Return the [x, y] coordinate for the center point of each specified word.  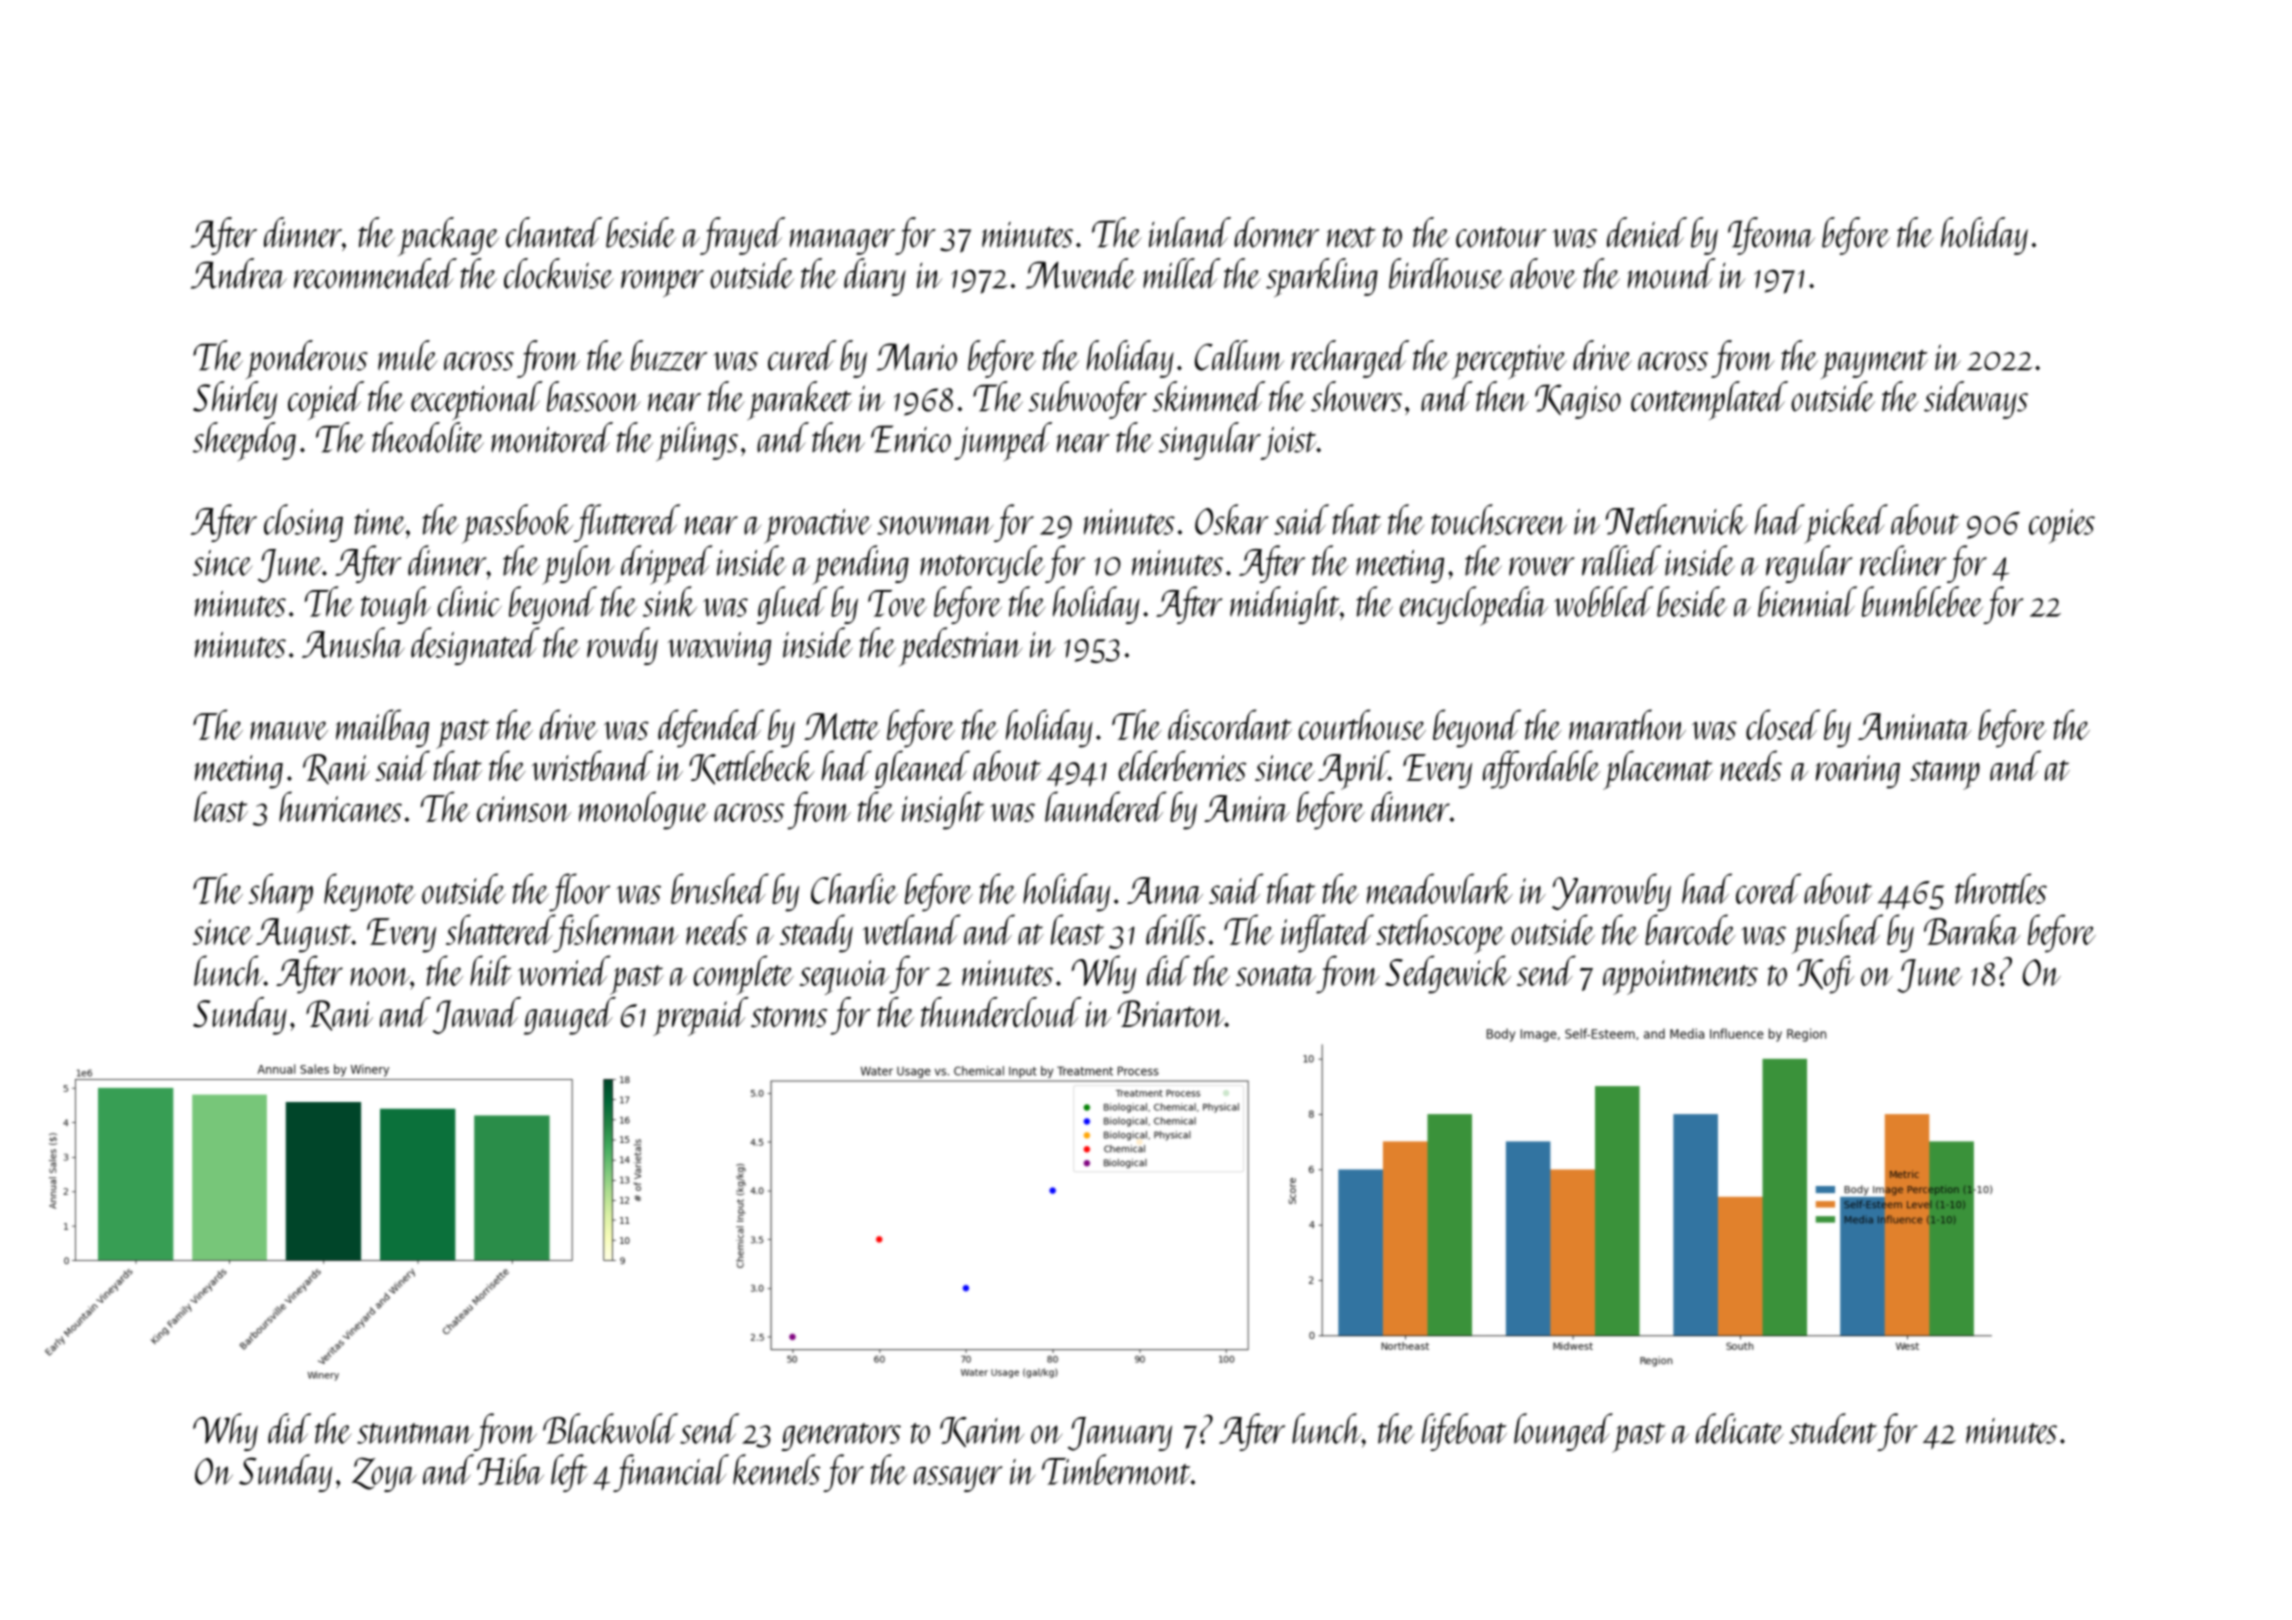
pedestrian [961, 647]
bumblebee [1922, 601]
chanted [554, 232]
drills [1176, 929]
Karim [982, 1432]
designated [475, 646]
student [1833, 1428]
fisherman [616, 933]
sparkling [1322, 277]
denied [1647, 232]
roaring [1858, 772]
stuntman [415, 1433]
